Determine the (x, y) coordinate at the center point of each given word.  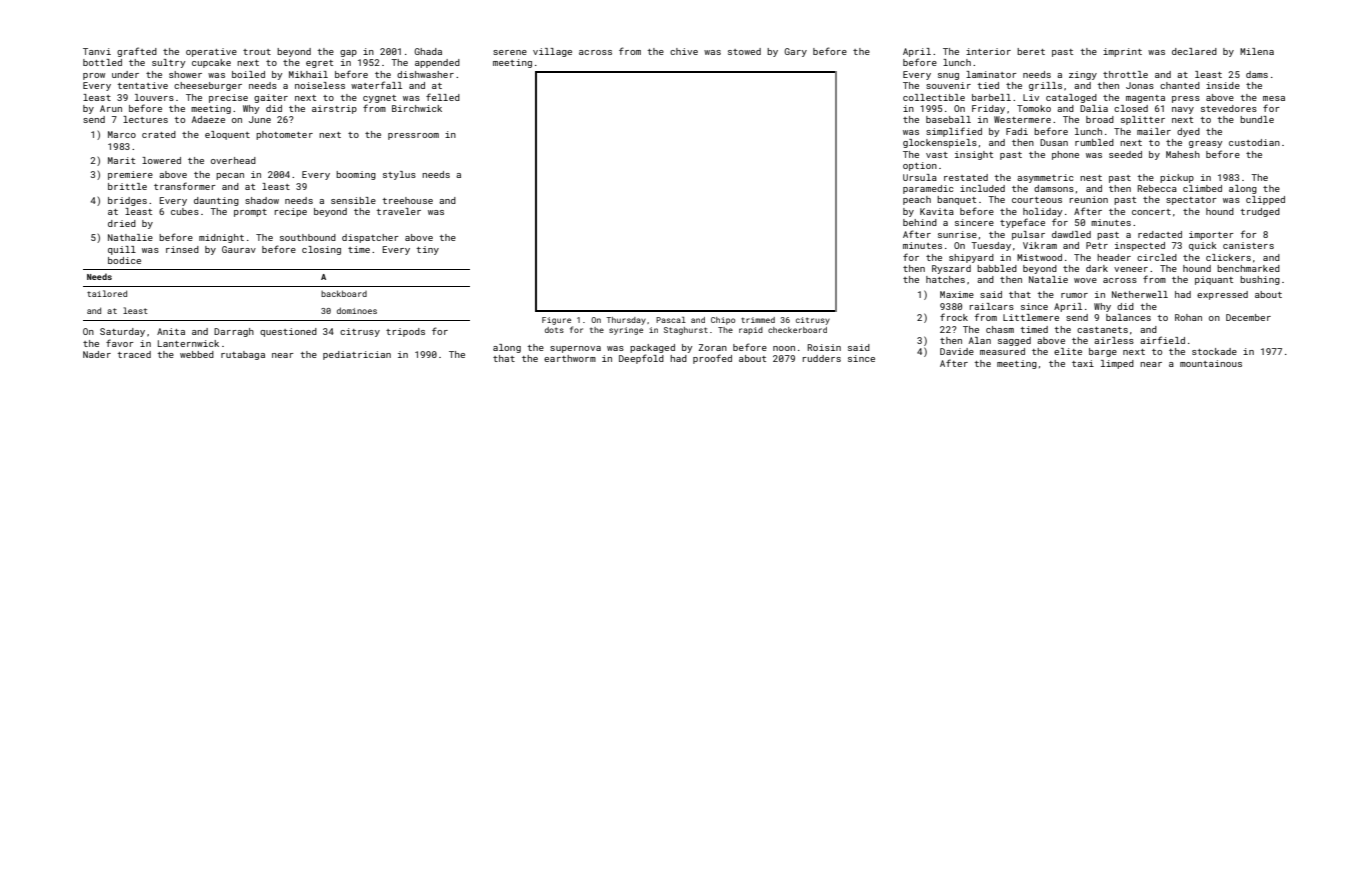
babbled (997, 268)
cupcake (211, 63)
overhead (233, 160)
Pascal (671, 320)
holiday (1042, 212)
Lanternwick (188, 343)
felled (443, 97)
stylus (399, 175)
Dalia (1094, 108)
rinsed (182, 249)
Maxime (957, 294)
